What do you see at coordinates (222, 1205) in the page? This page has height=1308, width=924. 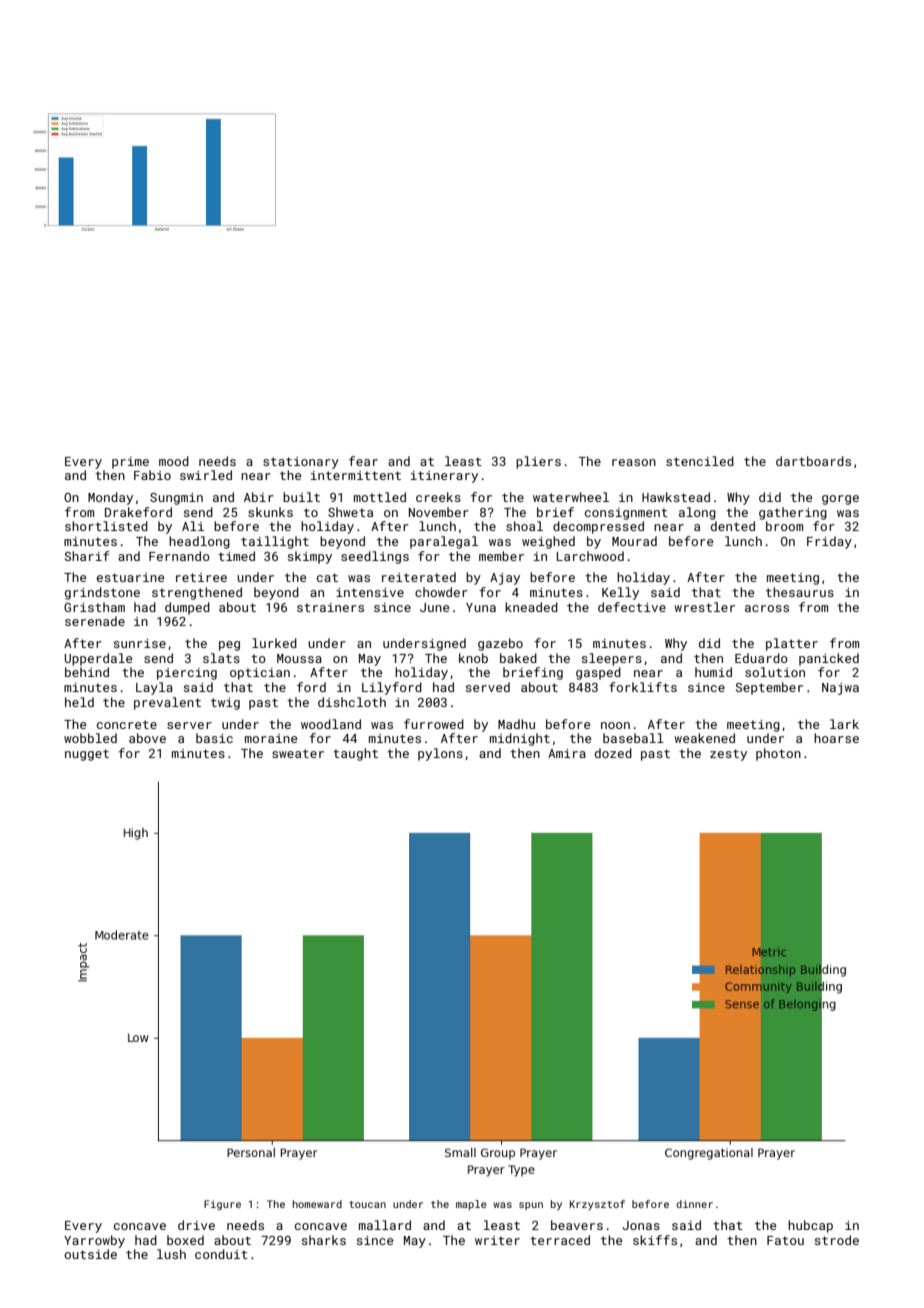 I see `Figure` at bounding box center [222, 1205].
